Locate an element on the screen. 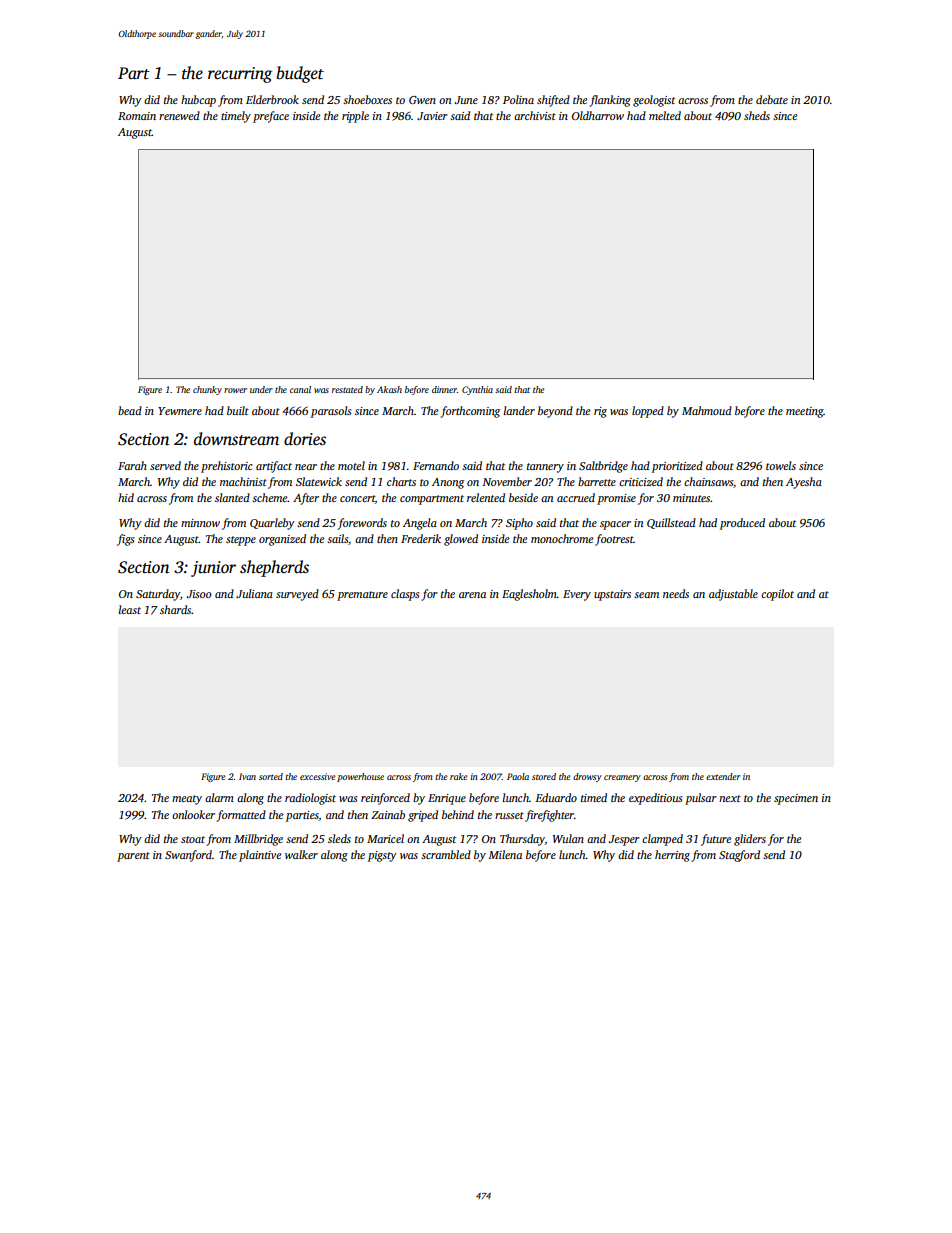 This screenshot has width=952, height=1233. surveyed is located at coordinates (297, 595).
